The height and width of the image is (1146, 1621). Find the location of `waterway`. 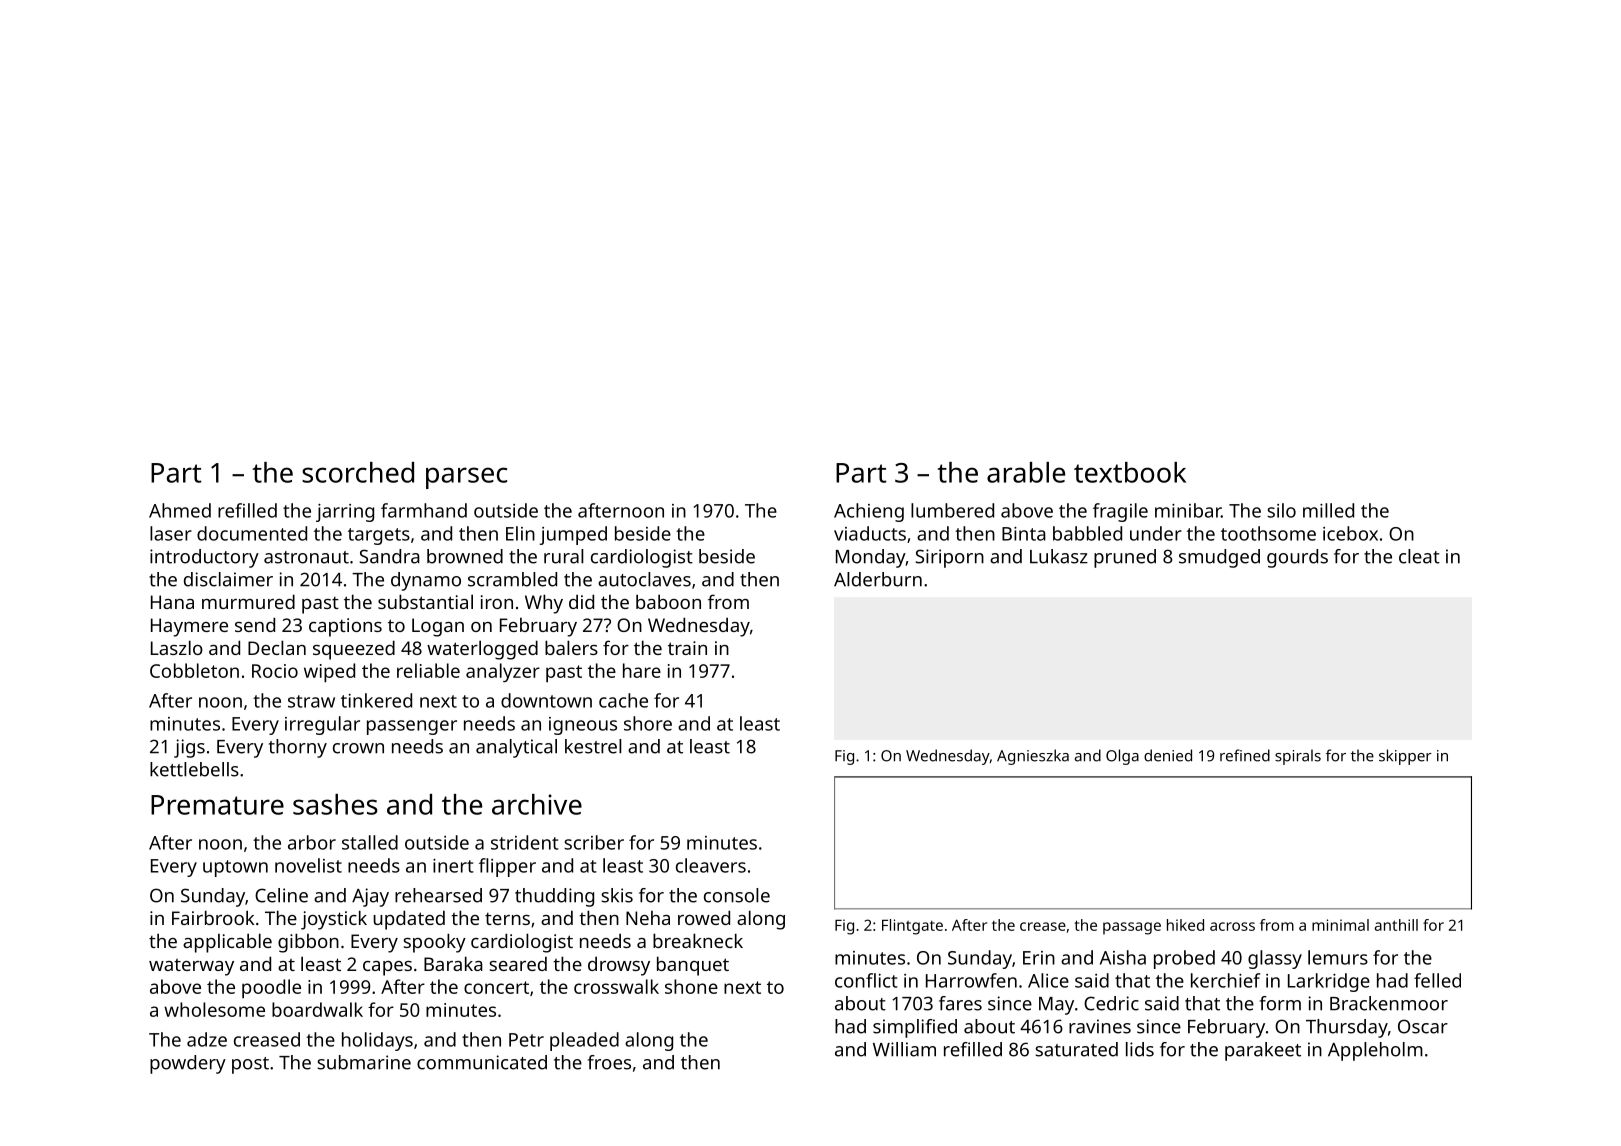

waterway is located at coordinates (191, 967).
